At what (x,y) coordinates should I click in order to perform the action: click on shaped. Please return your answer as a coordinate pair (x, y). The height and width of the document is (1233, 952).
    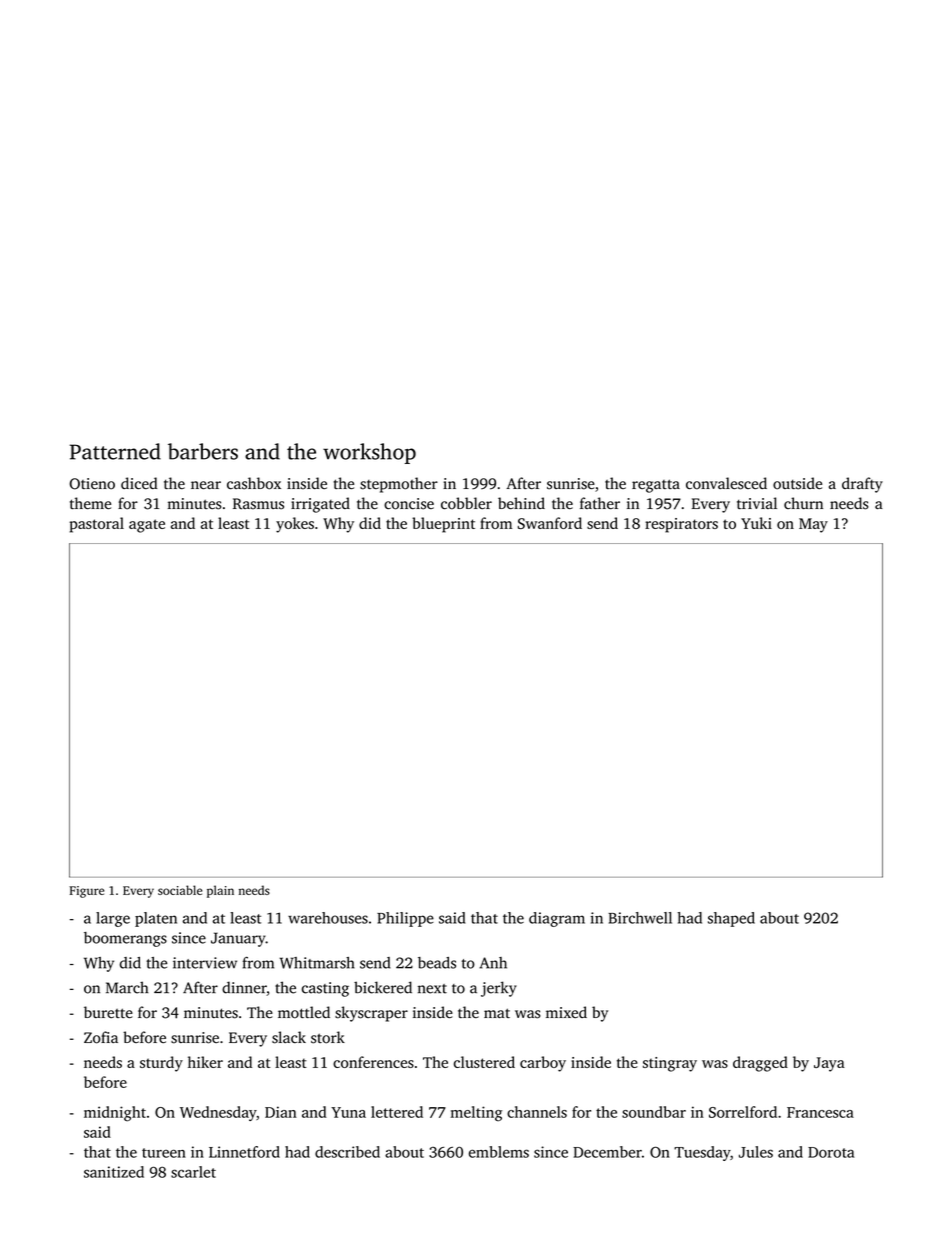
    Looking at the image, I should click on (731, 919).
